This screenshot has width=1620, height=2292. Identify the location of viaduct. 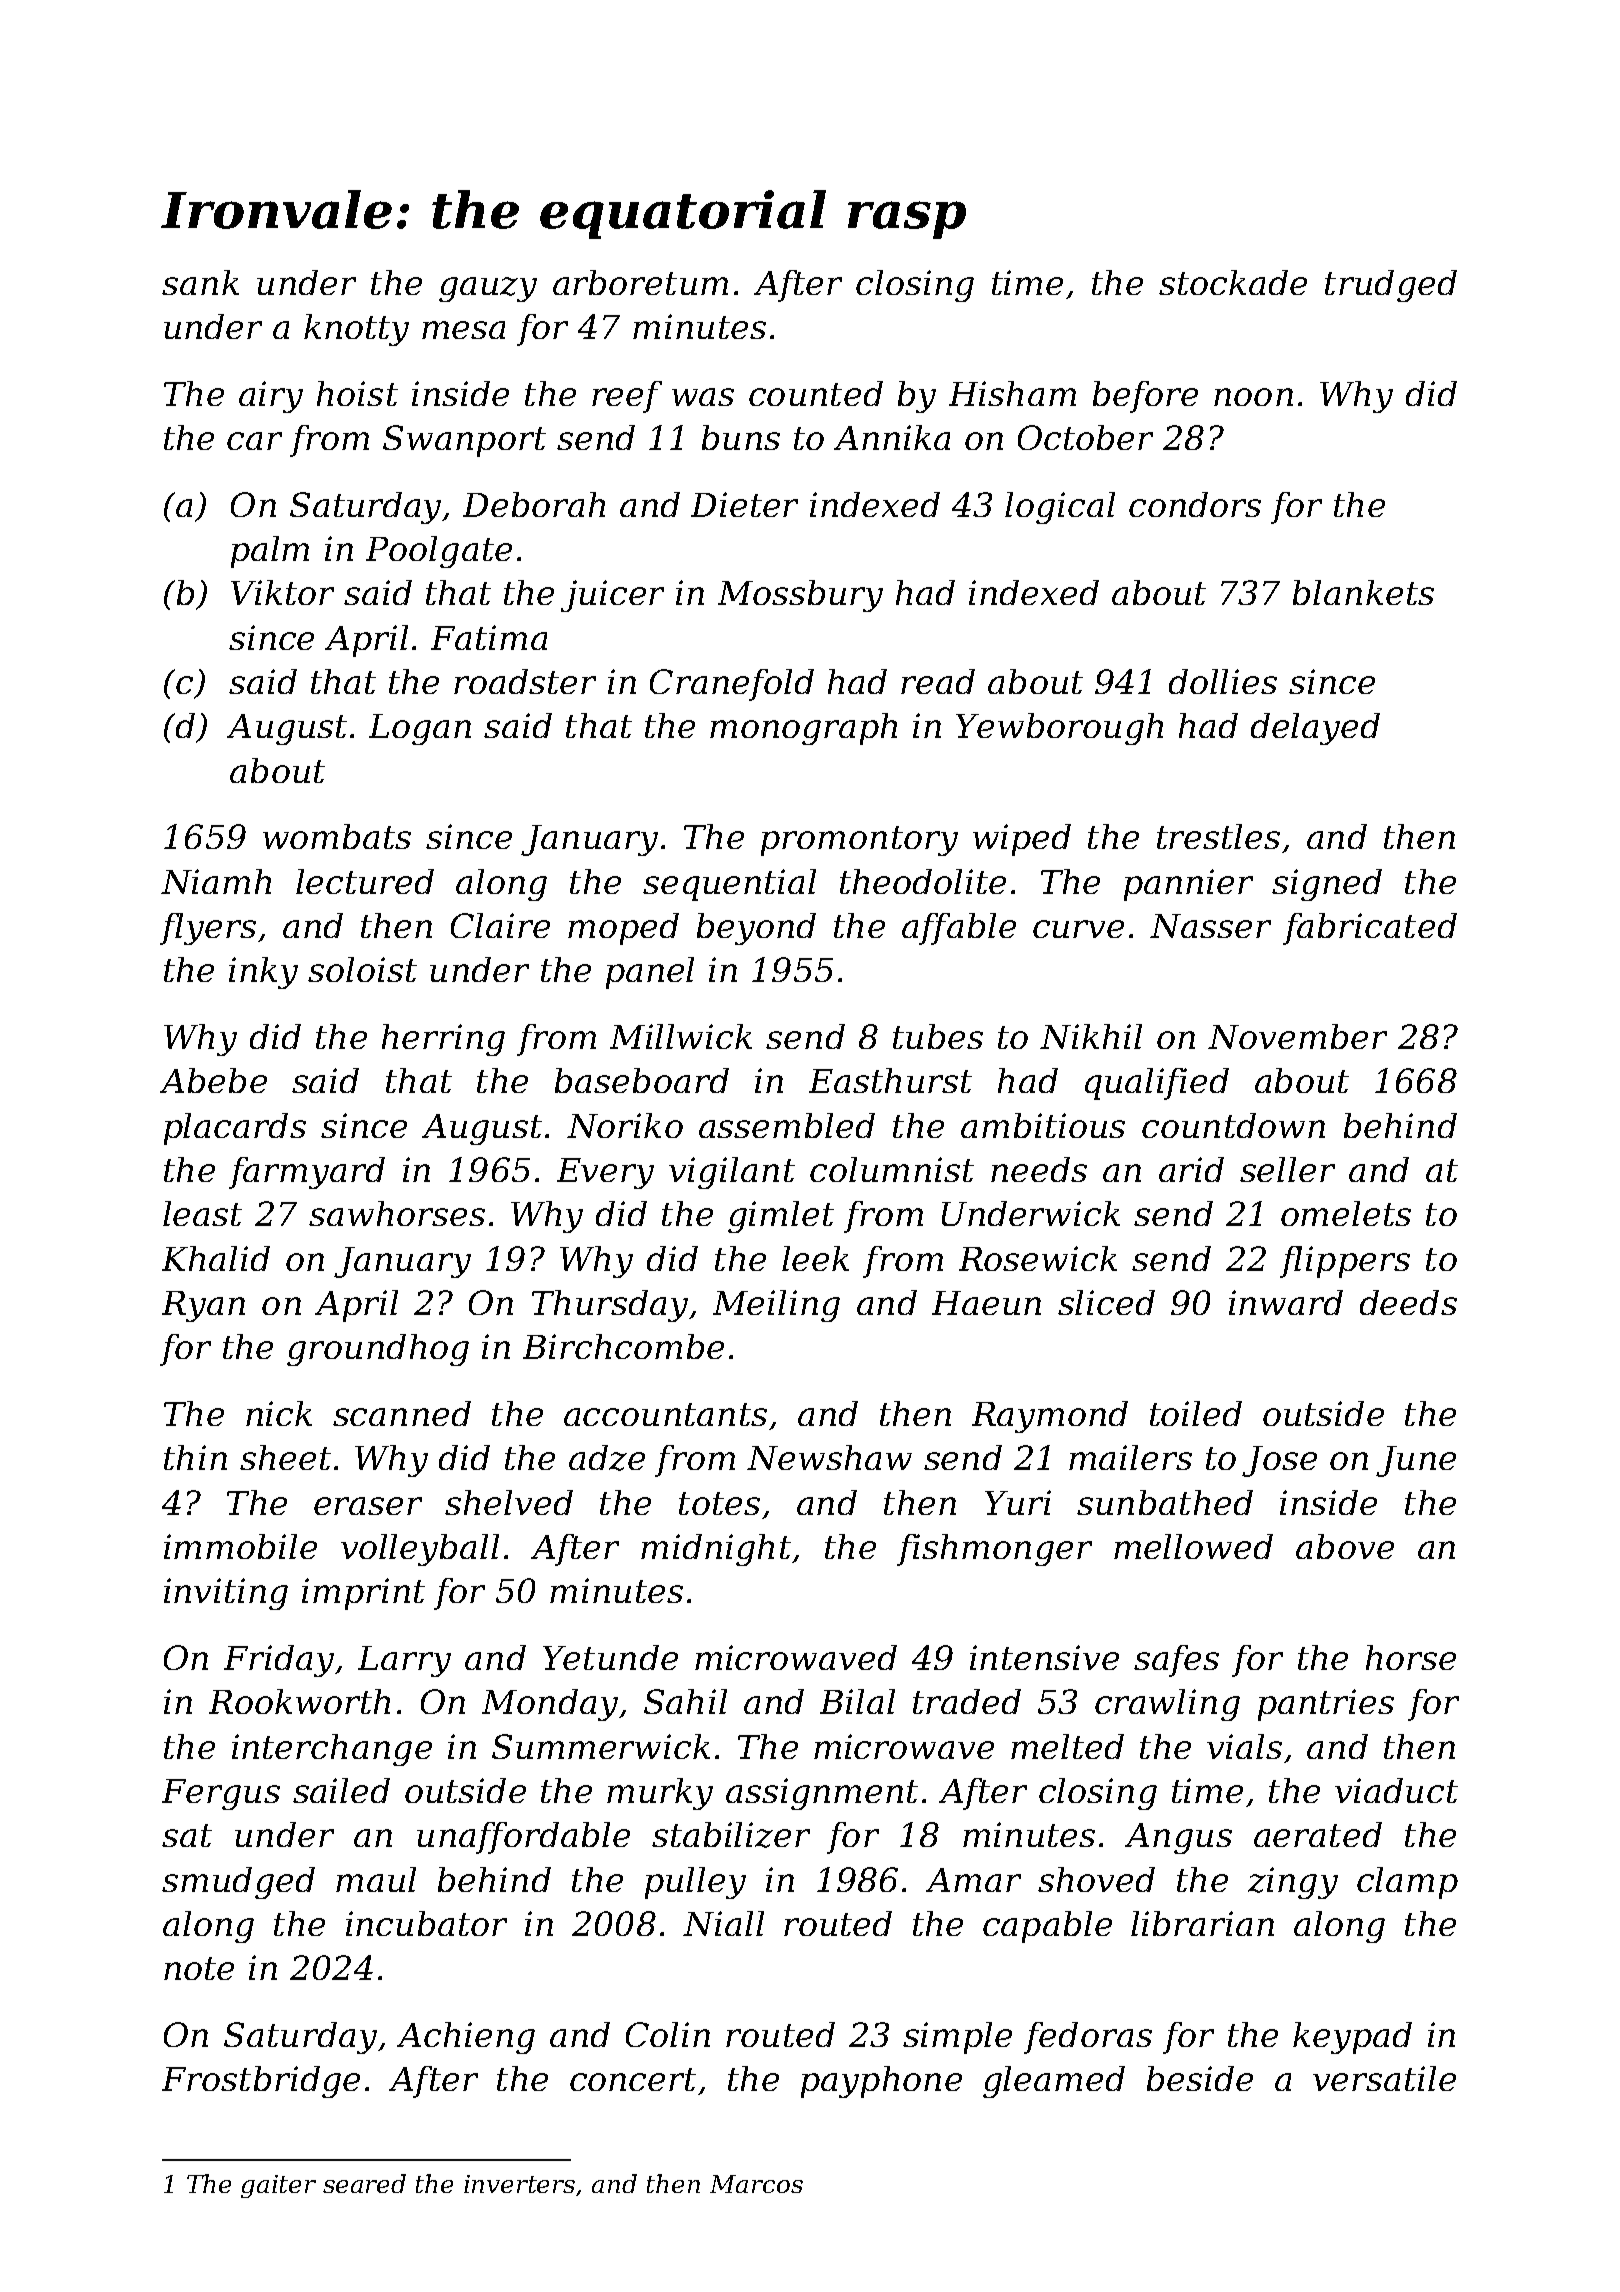
(1396, 1790).
